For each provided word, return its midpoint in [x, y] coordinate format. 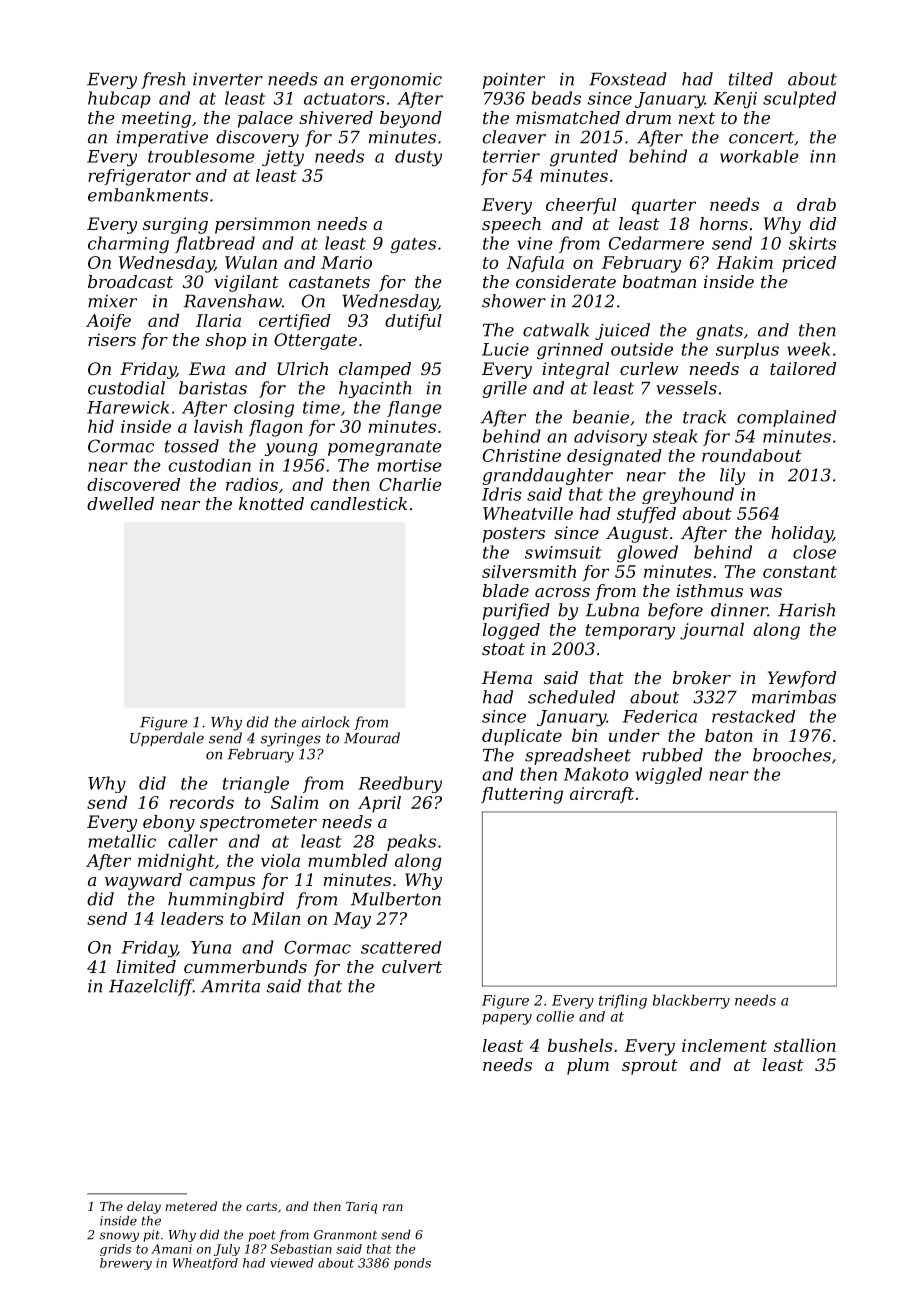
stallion [805, 1045]
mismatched [568, 117]
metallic [122, 841]
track [704, 417]
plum [588, 1066]
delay [144, 1207]
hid [101, 426]
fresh [163, 80]
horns [724, 223]
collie [555, 1016]
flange [414, 409]
